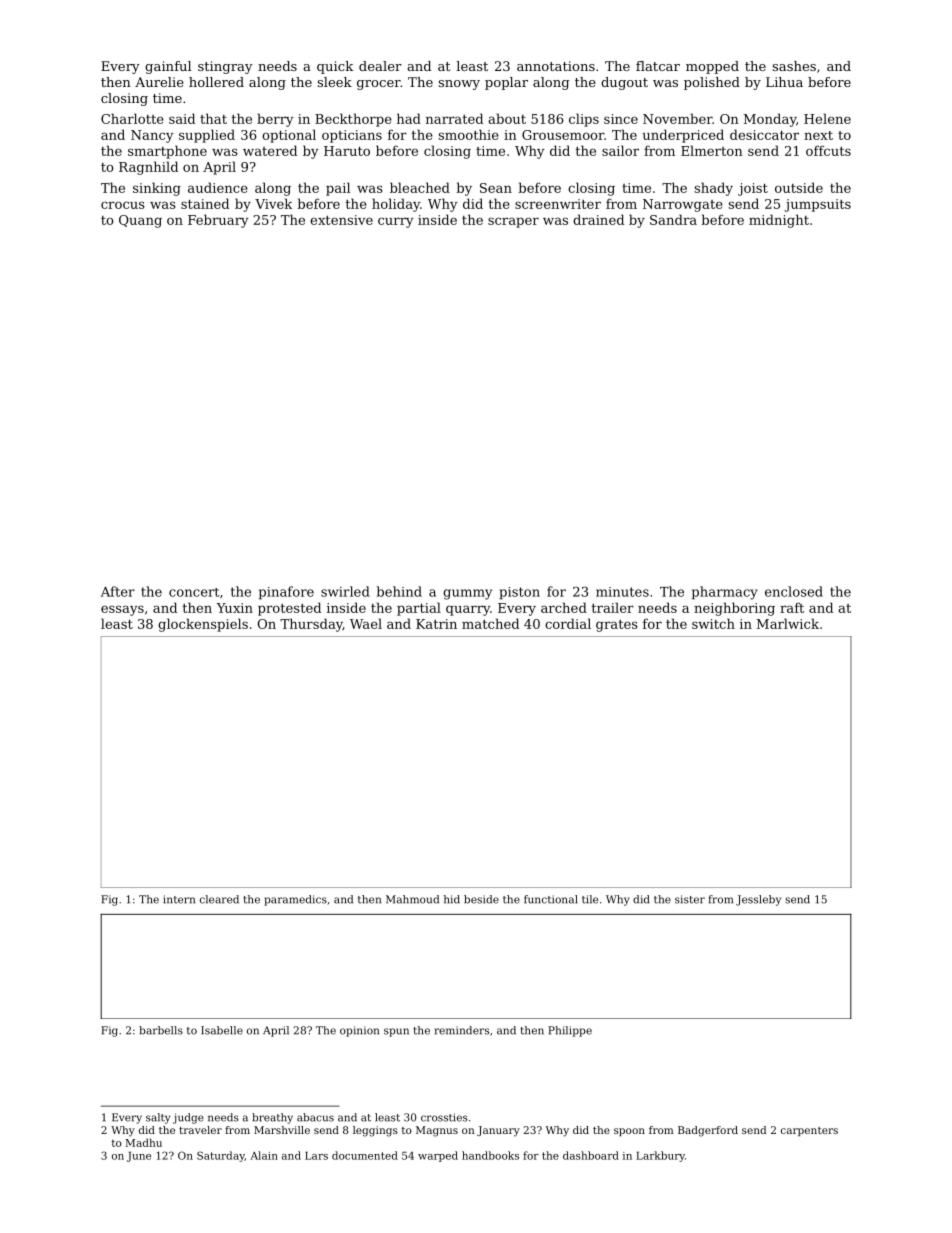 The image size is (952, 1233). Describe the element at coordinates (335, 67) in the screenshot. I see `quick` at that location.
